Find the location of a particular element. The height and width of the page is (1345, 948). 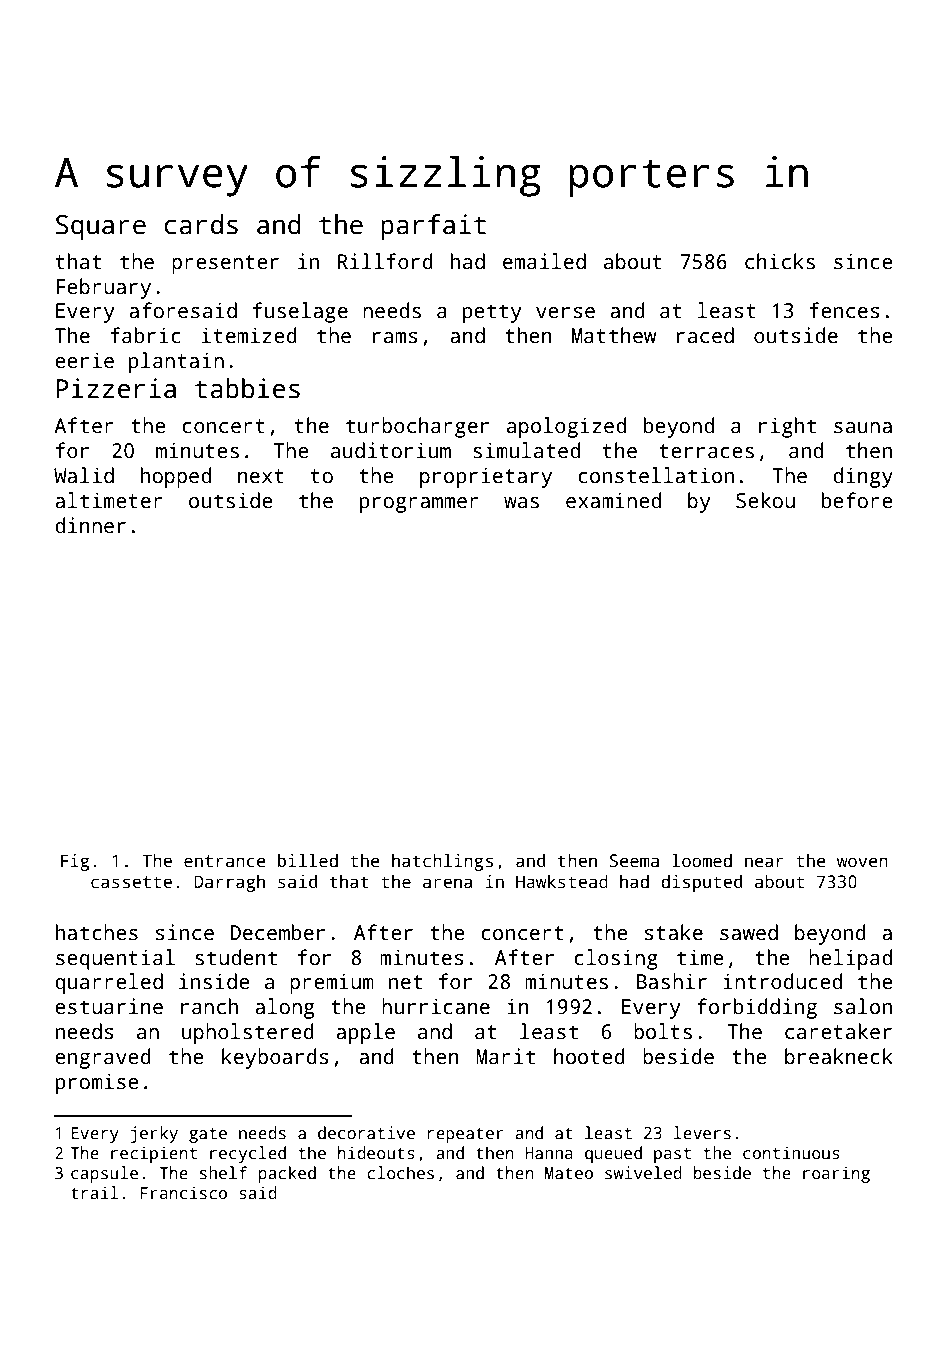

roaring is located at coordinates (836, 1174).
